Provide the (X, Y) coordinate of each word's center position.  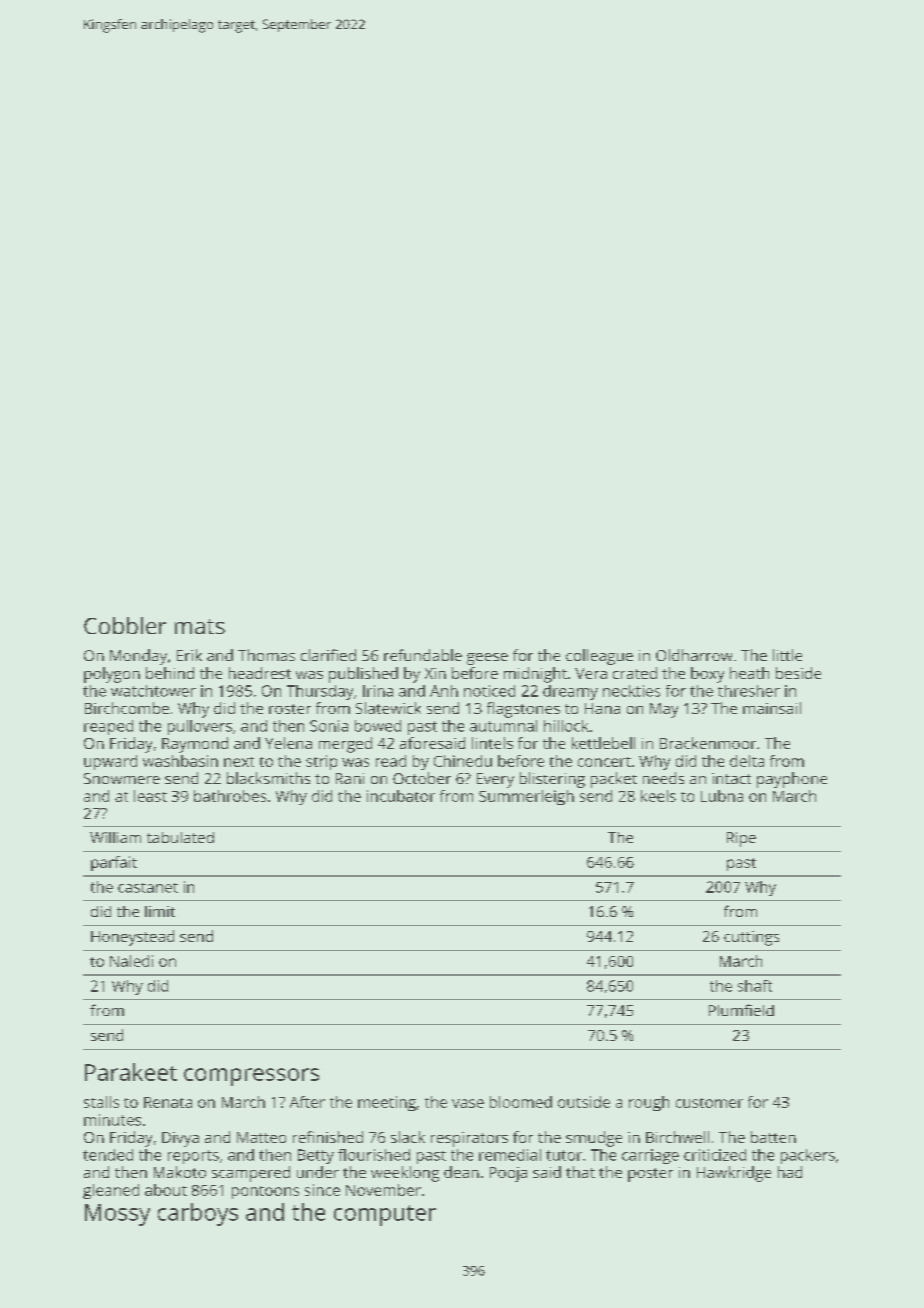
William (115, 837)
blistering (552, 780)
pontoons (265, 1192)
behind (170, 673)
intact (731, 778)
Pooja (508, 1174)
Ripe (741, 839)
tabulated (180, 837)
